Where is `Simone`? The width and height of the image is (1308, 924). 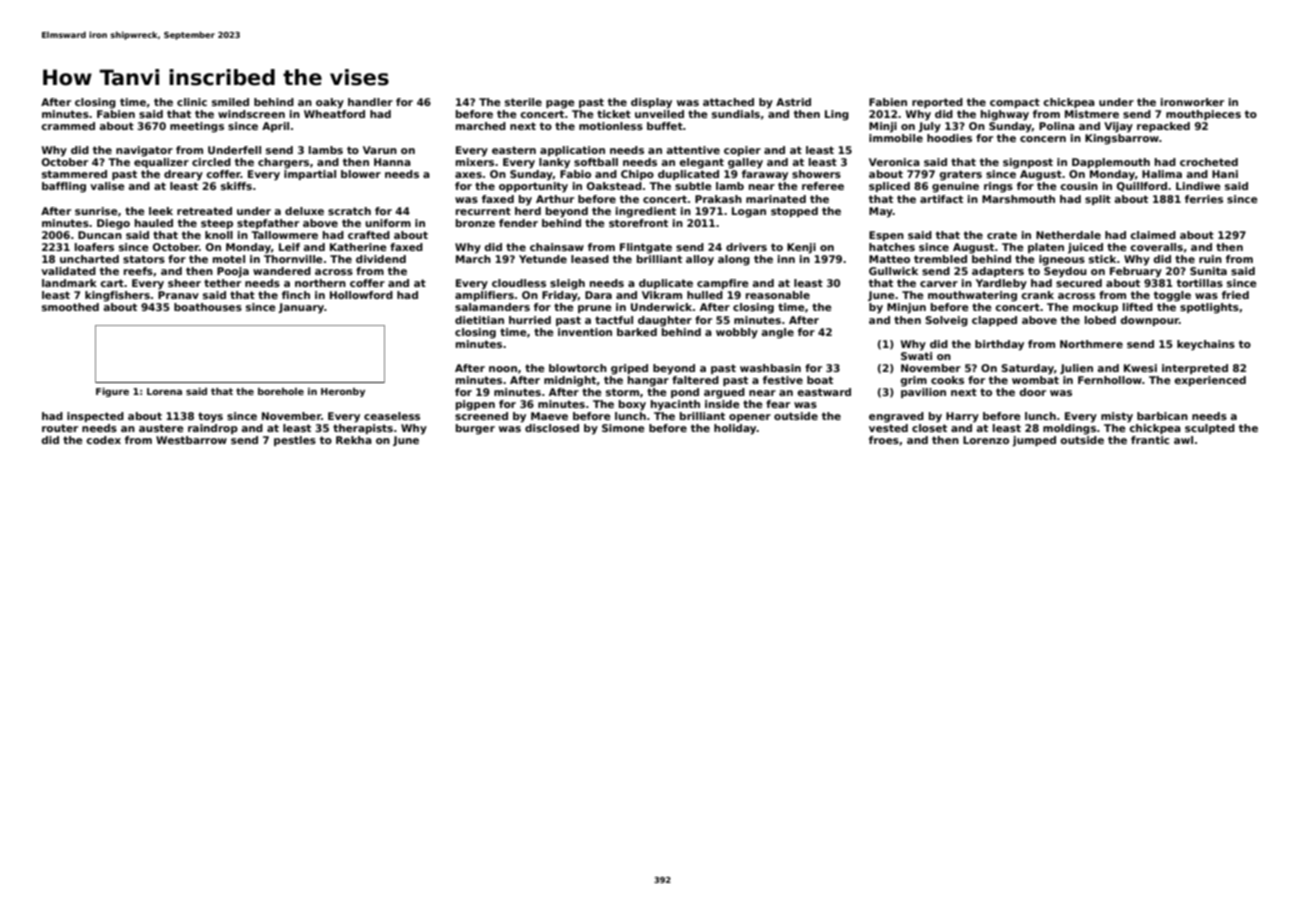 Simone is located at coordinates (623, 428).
